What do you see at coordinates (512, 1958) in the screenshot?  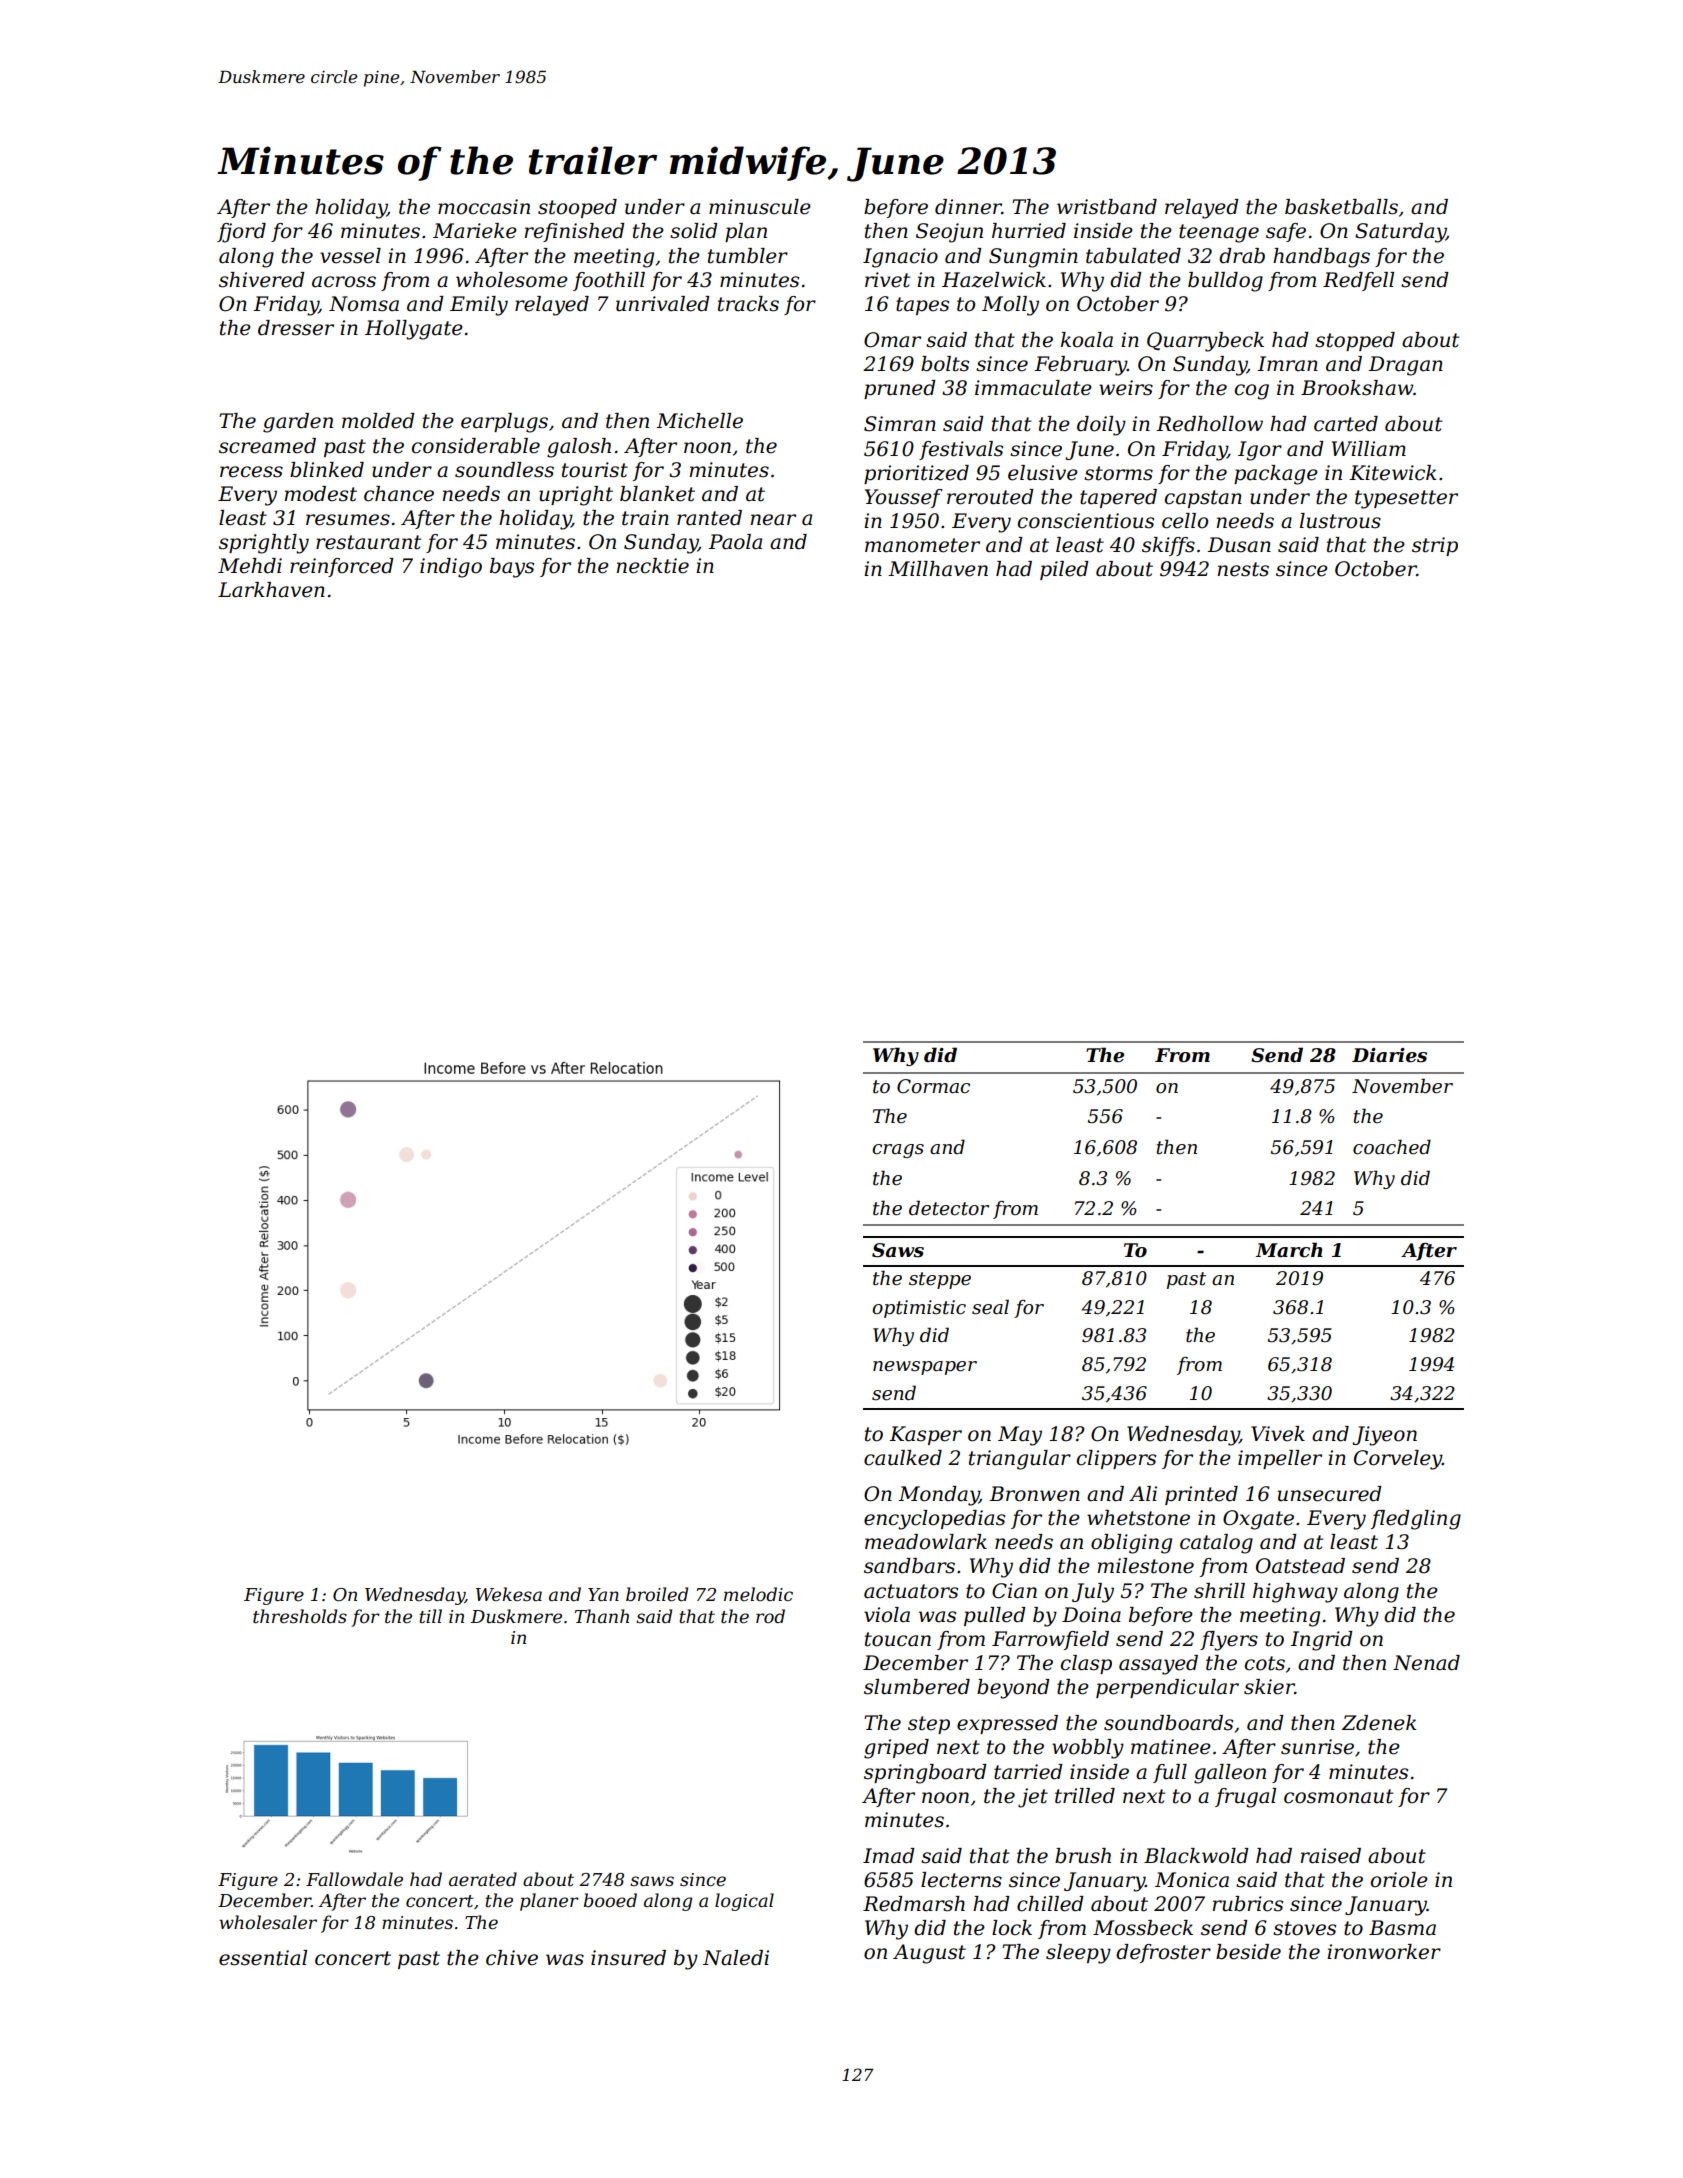 I see `chive` at bounding box center [512, 1958].
